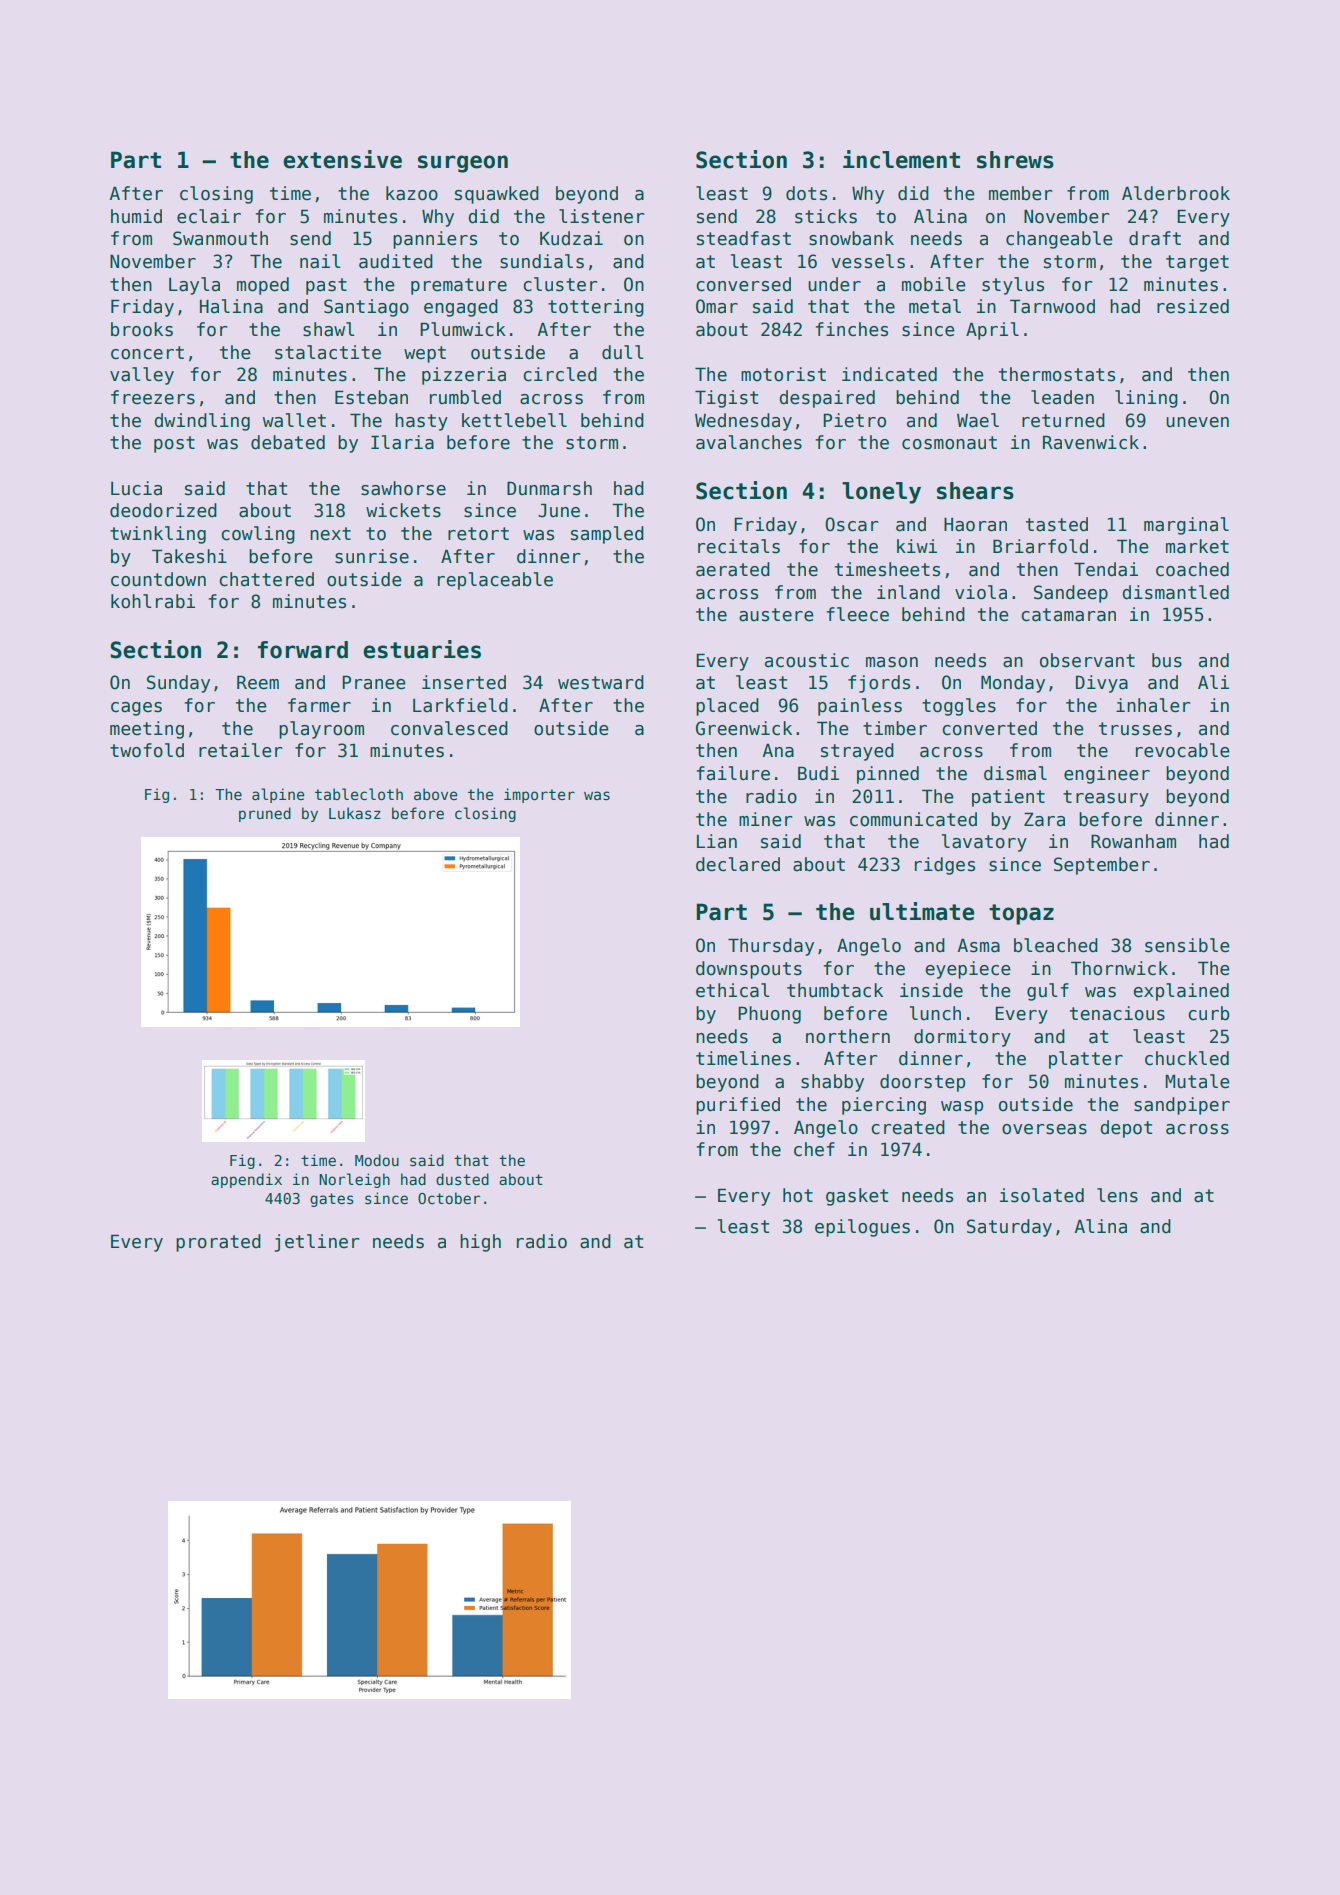  I want to click on above, so click(436, 794).
